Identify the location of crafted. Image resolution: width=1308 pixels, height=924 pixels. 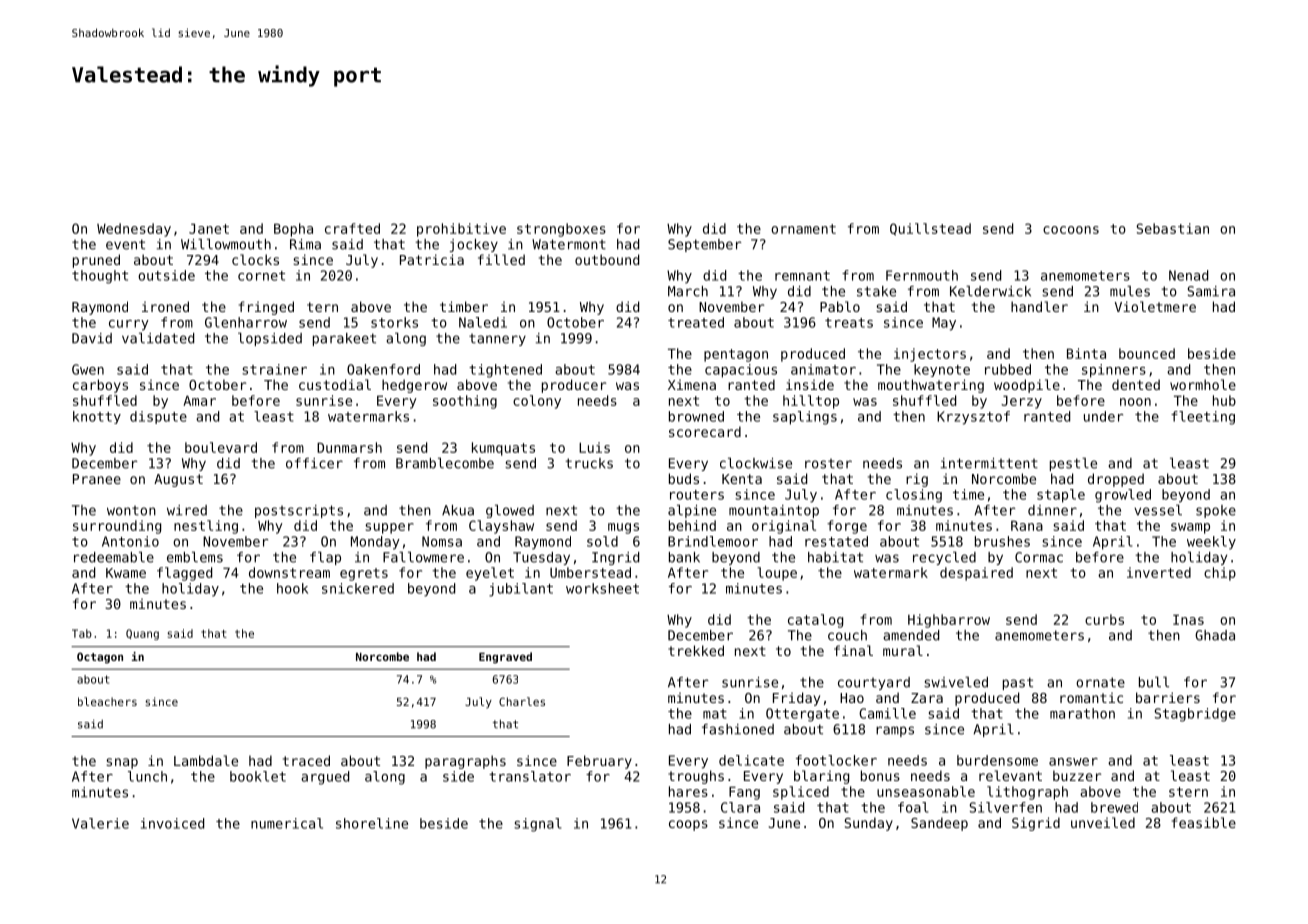
(352, 228).
